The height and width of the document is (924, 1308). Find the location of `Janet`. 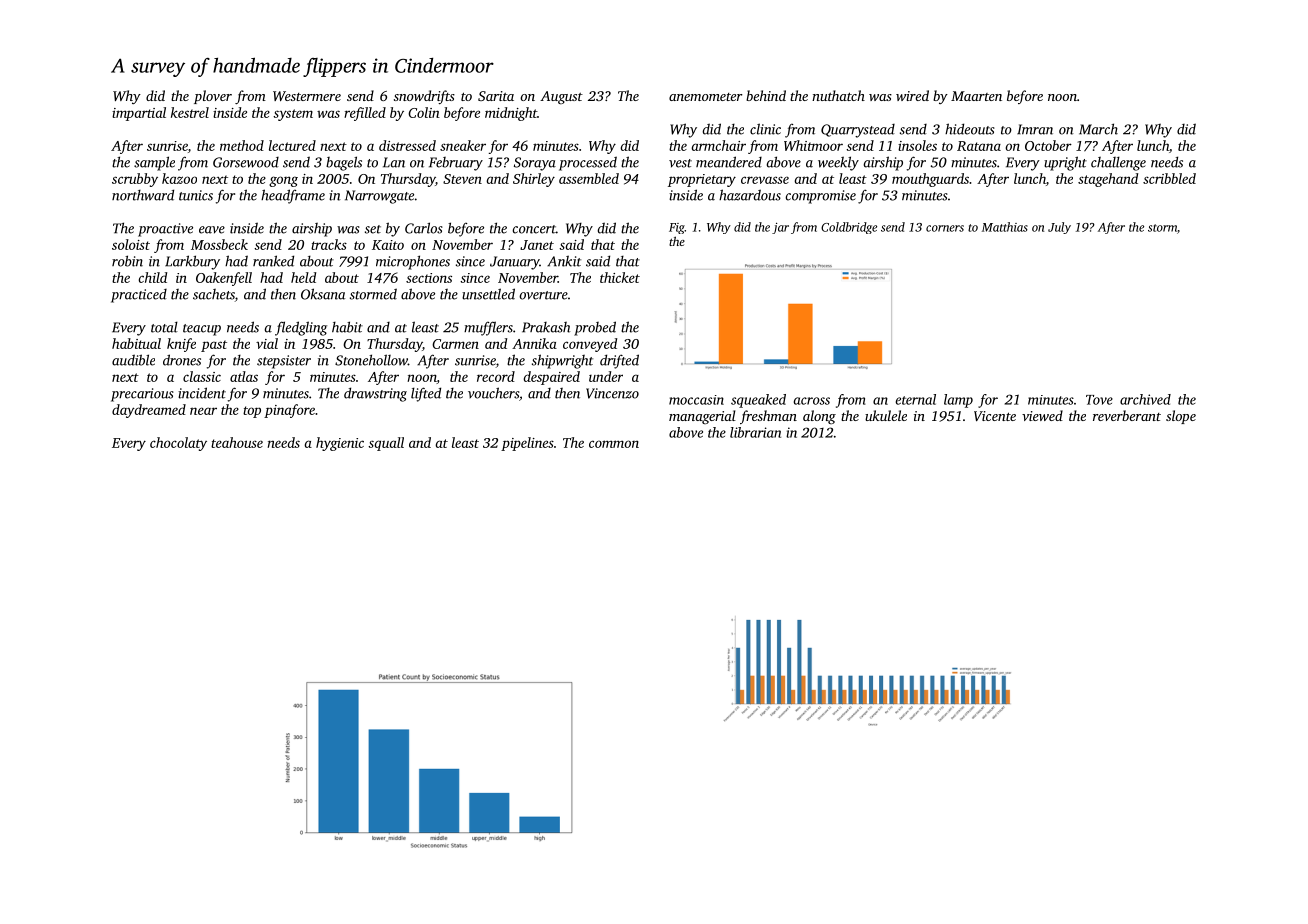

Janet is located at coordinates (537, 245).
